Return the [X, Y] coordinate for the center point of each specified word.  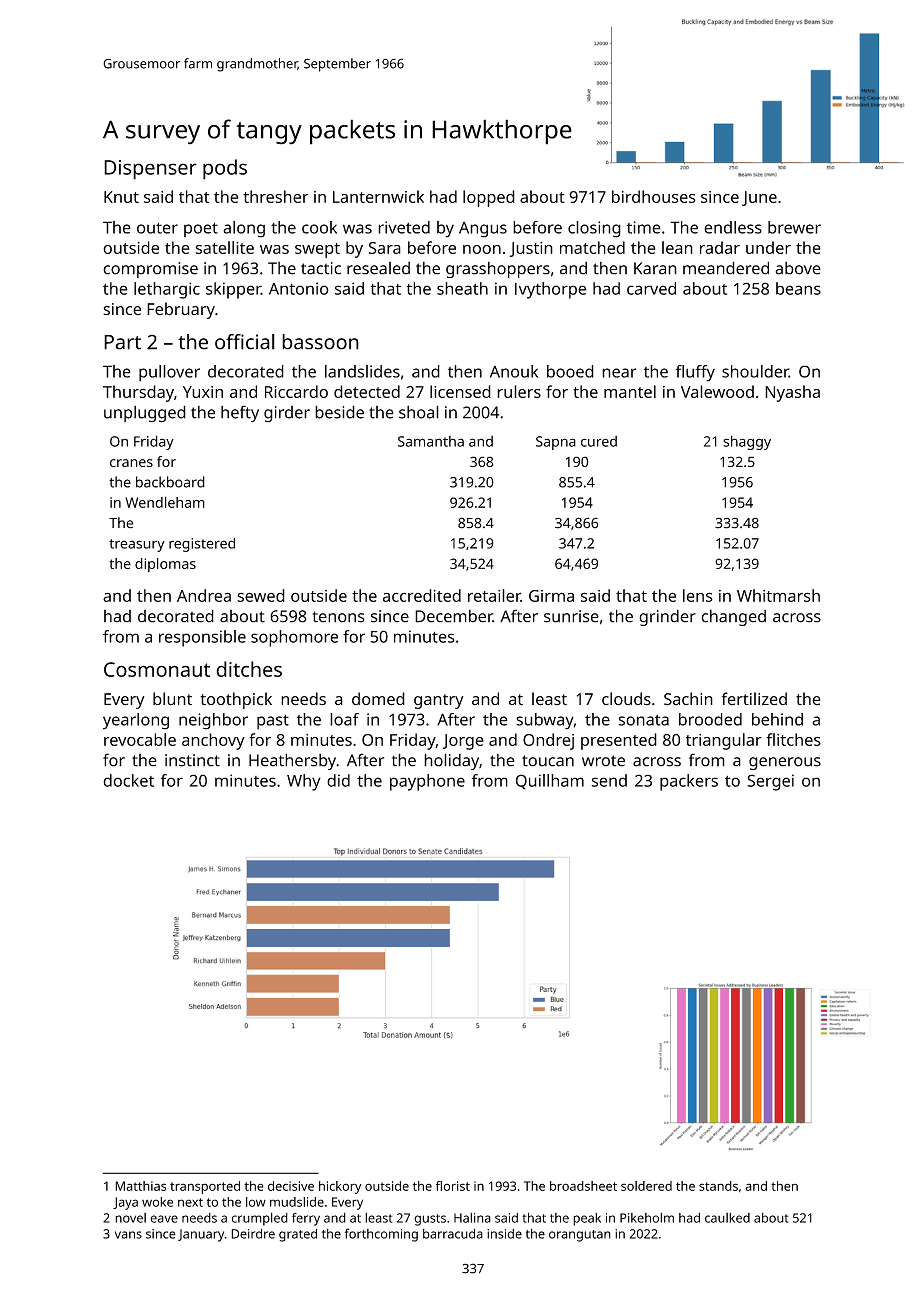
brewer [794, 227]
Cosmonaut [157, 669]
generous [785, 763]
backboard [170, 482]
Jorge [463, 742]
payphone [427, 782]
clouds [626, 699]
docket [128, 780]
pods [225, 169]
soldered [646, 1186]
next [190, 1202]
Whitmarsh [778, 595]
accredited [422, 595]
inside [504, 1234]
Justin [531, 249]
